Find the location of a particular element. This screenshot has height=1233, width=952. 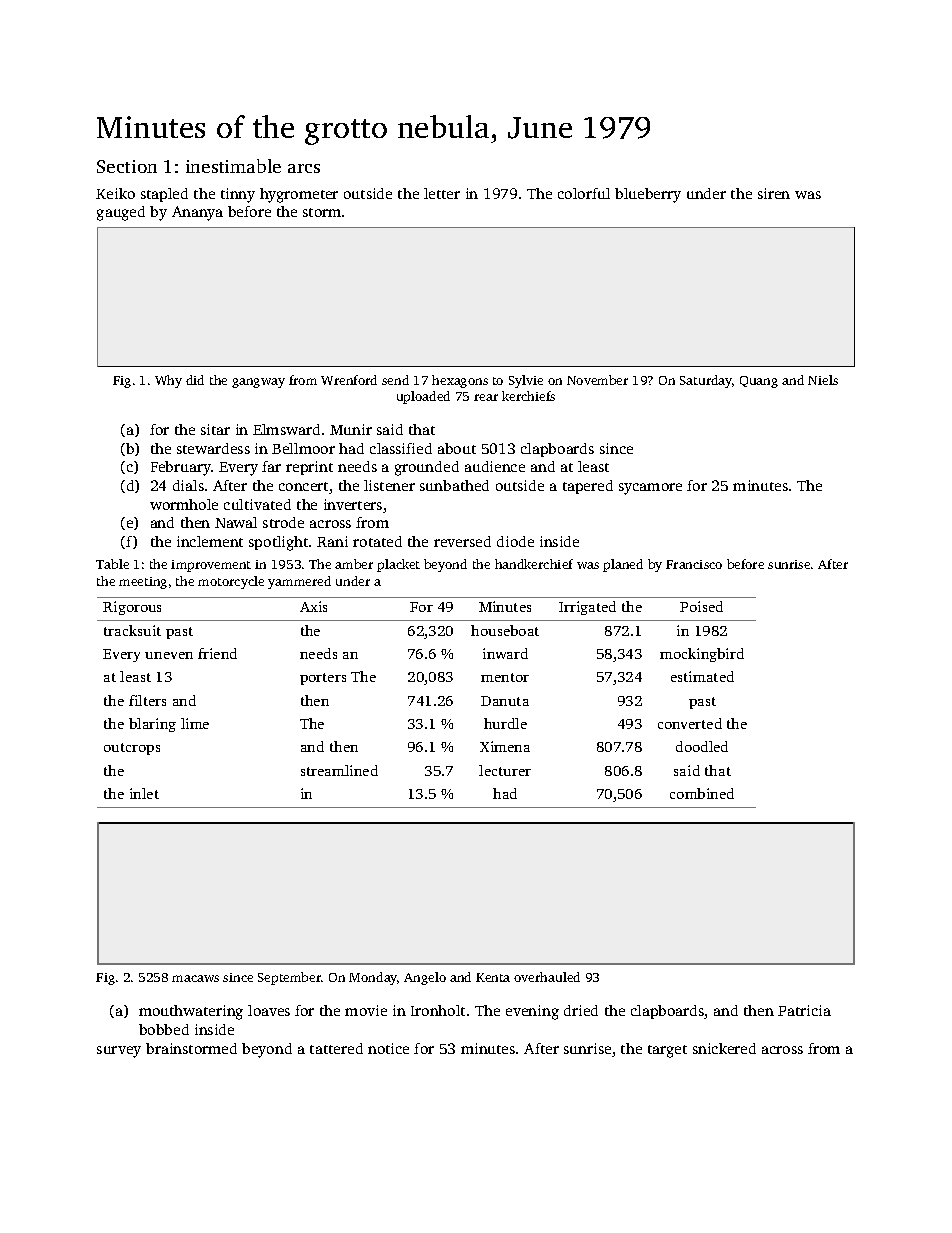

inlet is located at coordinates (144, 793).
